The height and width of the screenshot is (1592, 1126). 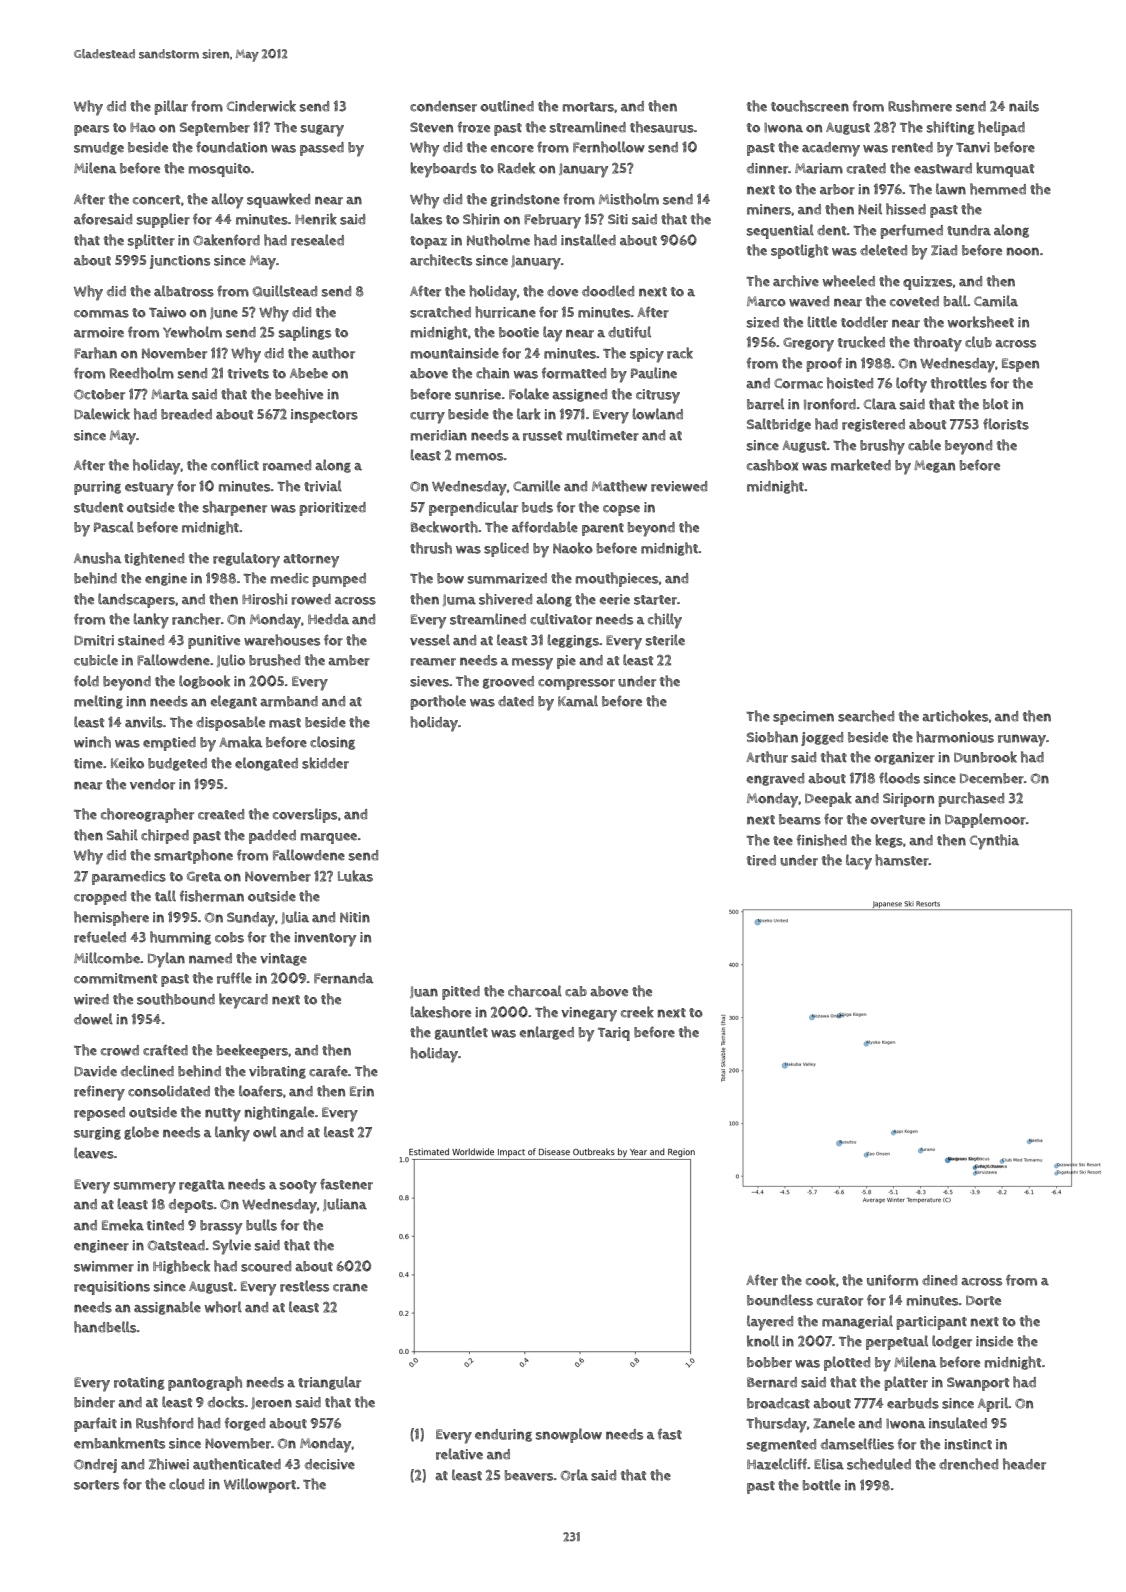 What do you see at coordinates (322, 131) in the screenshot?
I see `sugary` at bounding box center [322, 131].
